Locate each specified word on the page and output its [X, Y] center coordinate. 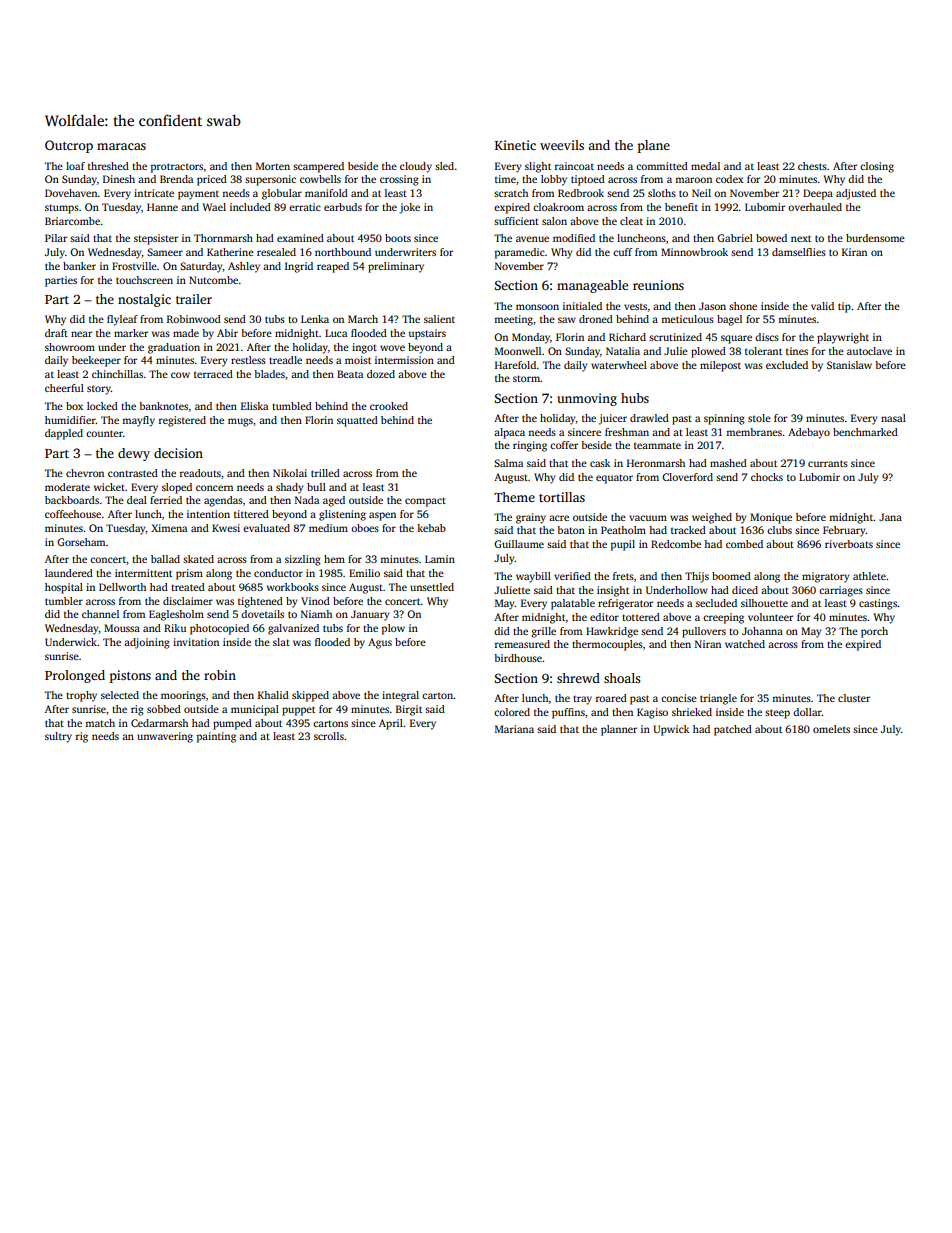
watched [745, 644]
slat [281, 642]
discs [767, 337]
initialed [582, 306]
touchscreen [144, 280]
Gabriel [735, 238]
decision [178, 453]
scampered [318, 167]
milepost [720, 366]
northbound [343, 252]
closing [877, 167]
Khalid [273, 695]
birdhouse [518, 658]
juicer [613, 419]
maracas [121, 146]
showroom [70, 347]
